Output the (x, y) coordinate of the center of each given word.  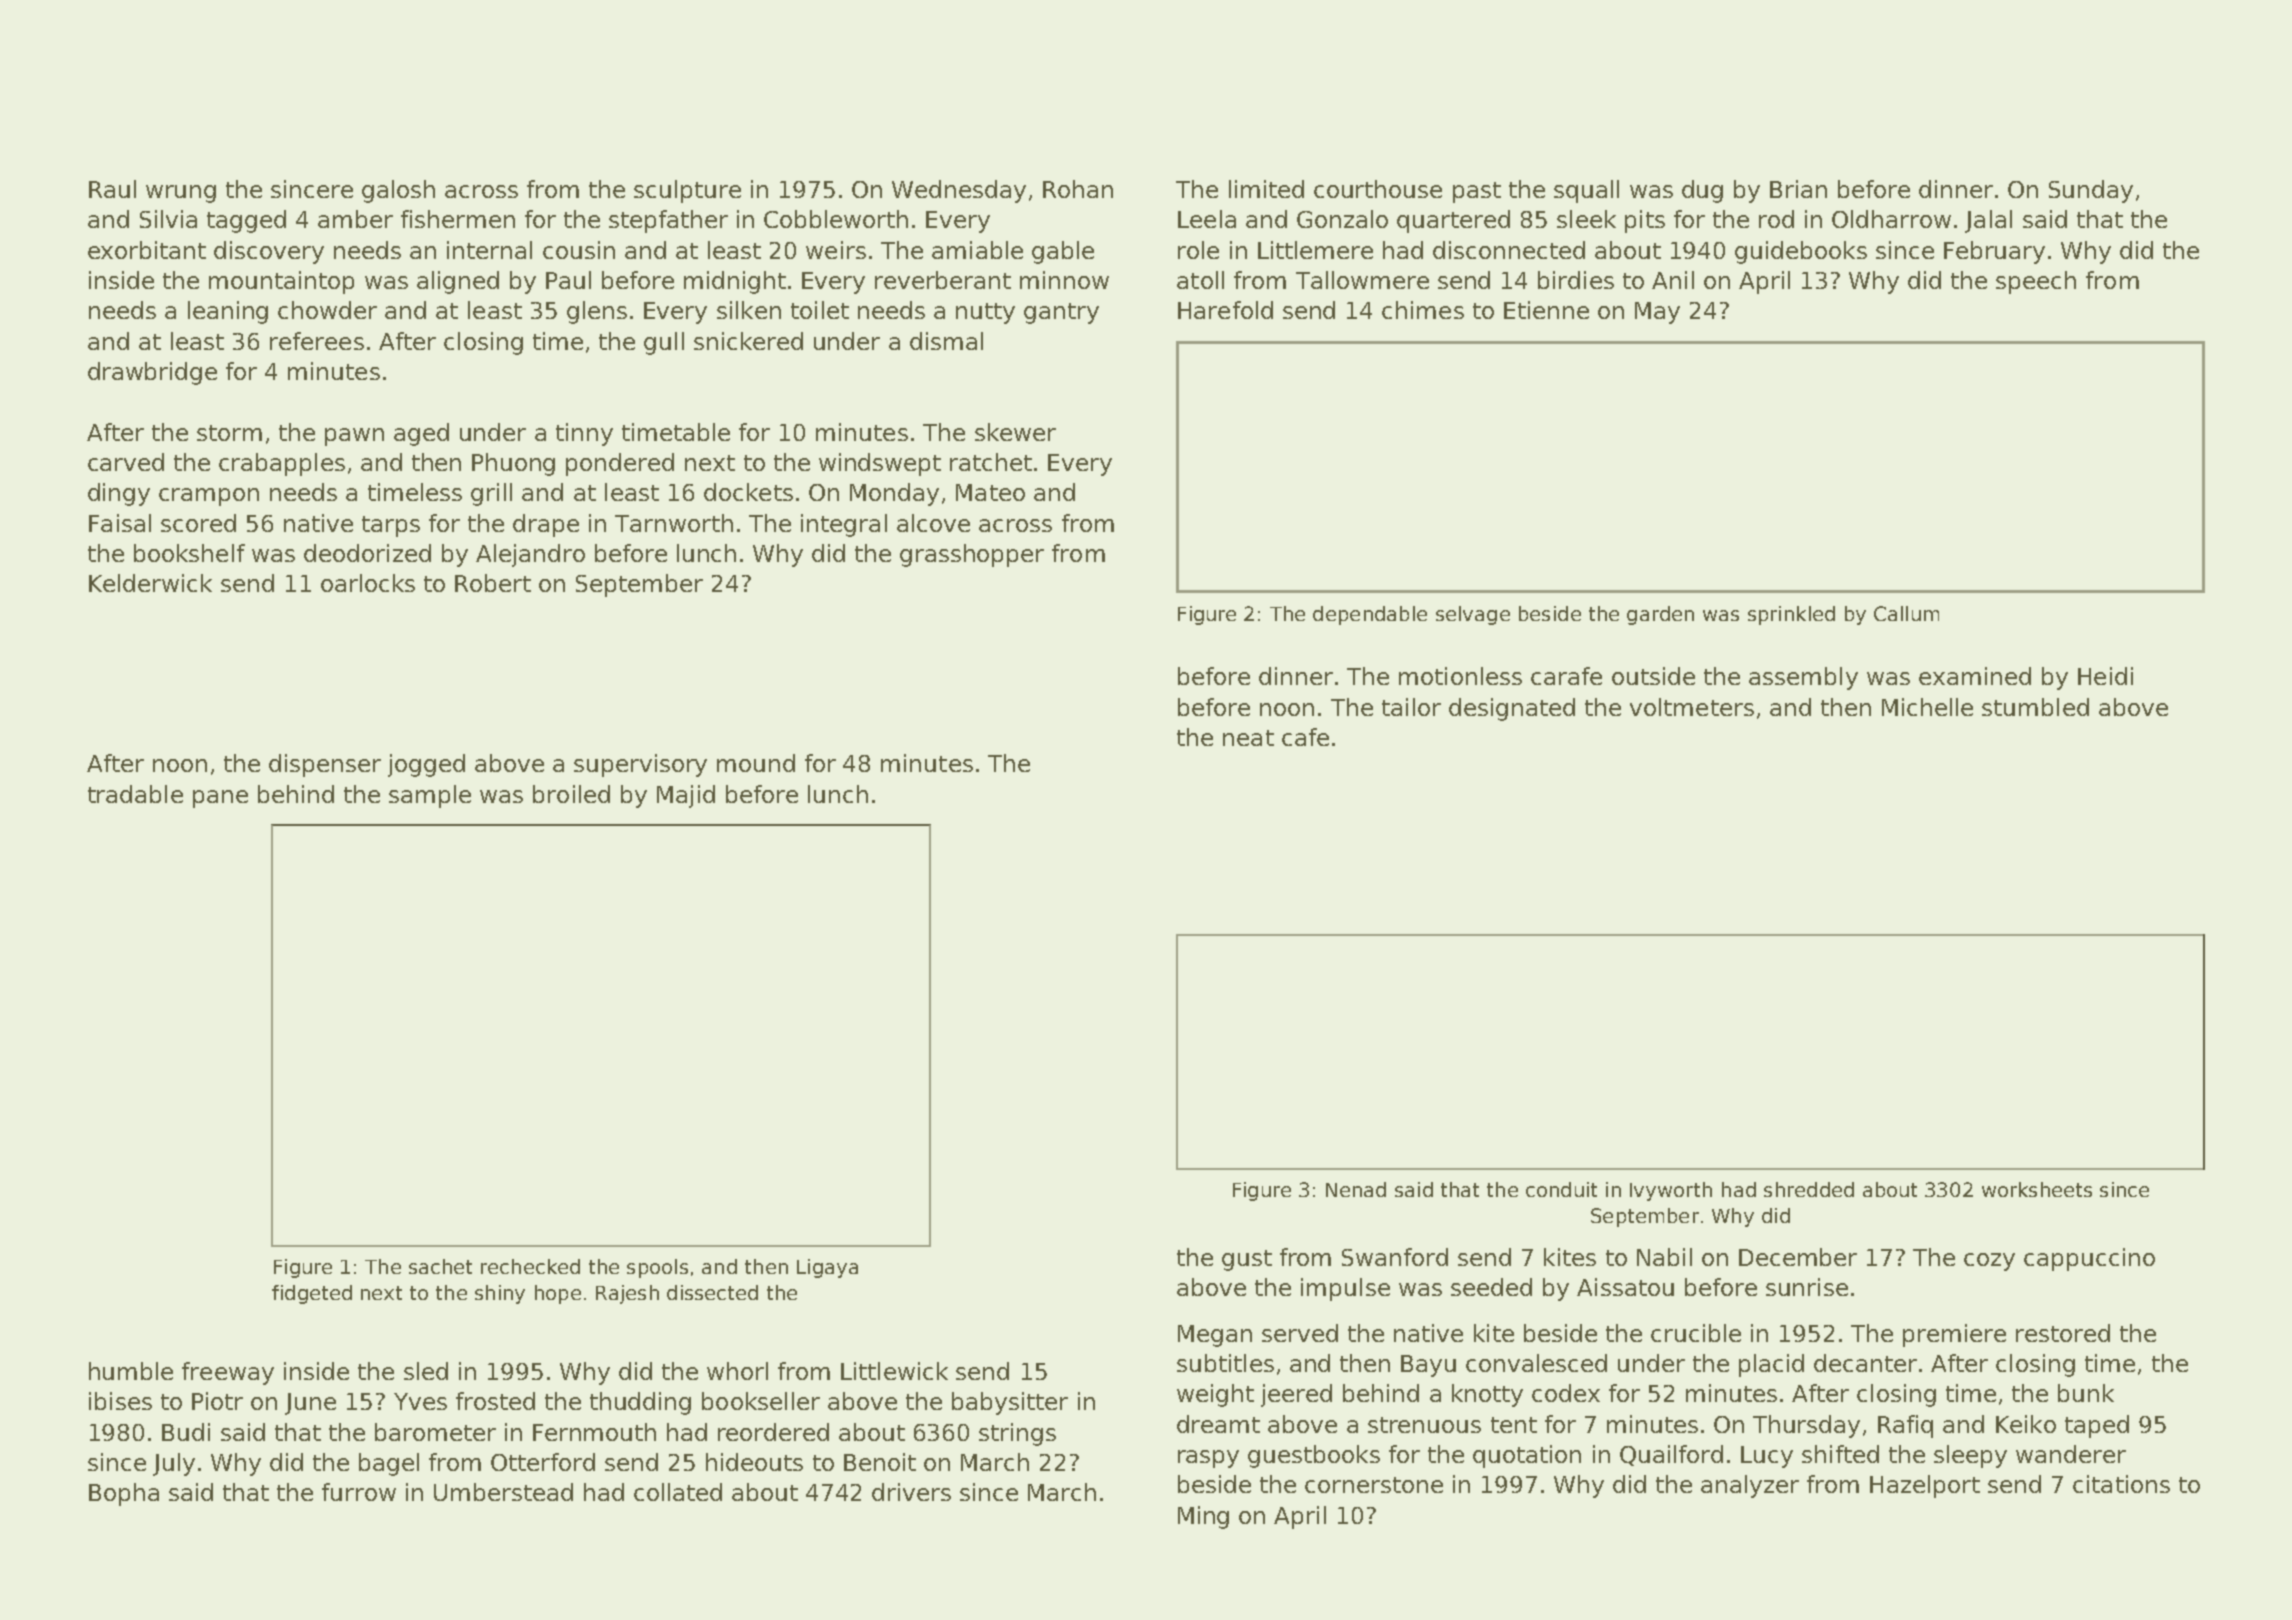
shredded (1809, 1189)
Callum (1906, 613)
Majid (686, 796)
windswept (880, 464)
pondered (620, 464)
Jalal (1988, 221)
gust (1247, 1260)
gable (1063, 252)
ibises (120, 1401)
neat (1248, 738)
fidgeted (312, 1294)
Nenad (1356, 1189)
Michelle (1927, 707)
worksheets (2037, 1189)
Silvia (168, 219)
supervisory (640, 765)
